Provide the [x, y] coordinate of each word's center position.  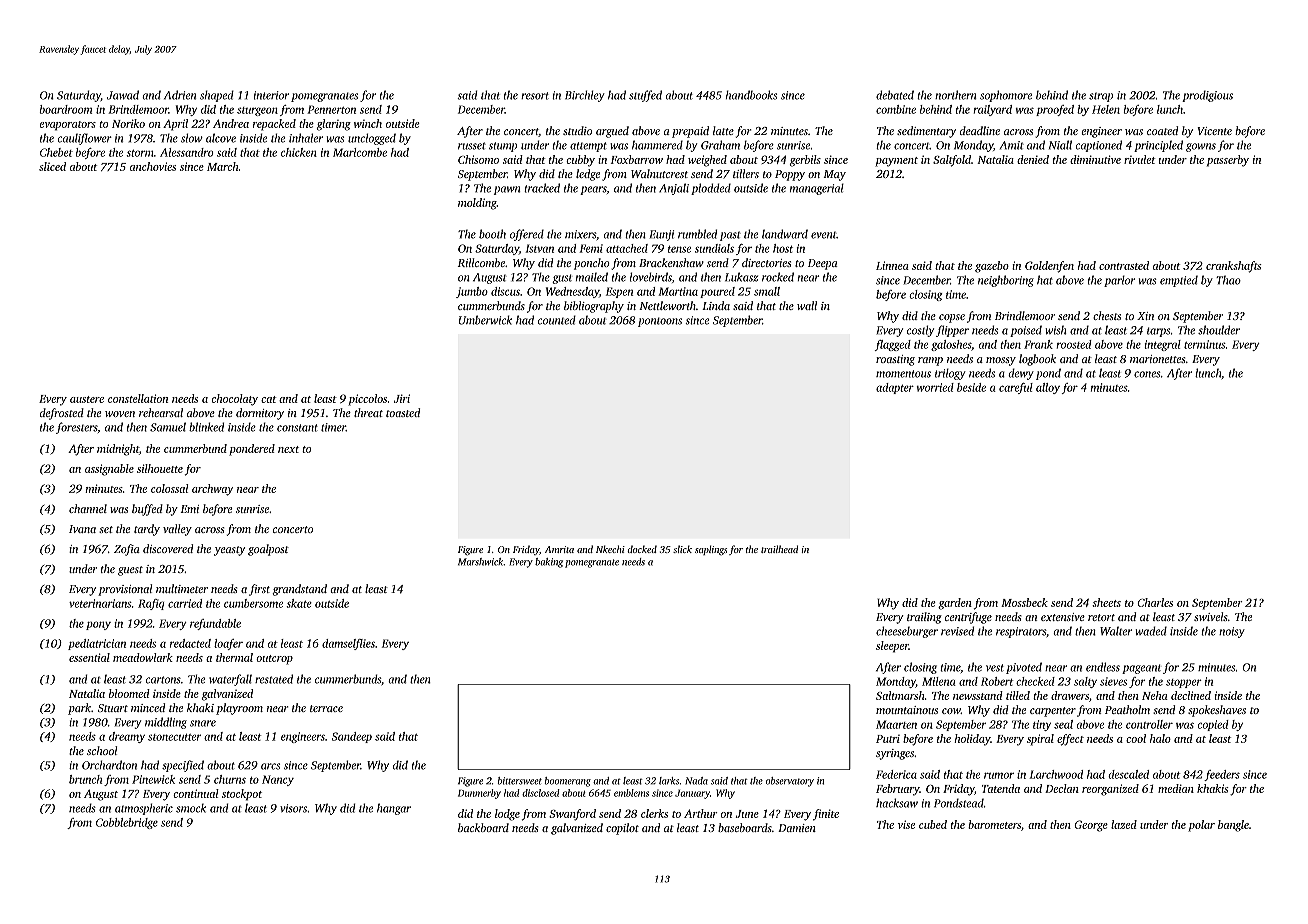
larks [669, 781]
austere [87, 399]
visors [293, 808]
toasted [403, 412]
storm [140, 153]
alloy [1048, 388]
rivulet [1140, 159]
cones [1147, 374]
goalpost [268, 550]
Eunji [662, 235]
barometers [994, 824]
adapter [895, 388]
